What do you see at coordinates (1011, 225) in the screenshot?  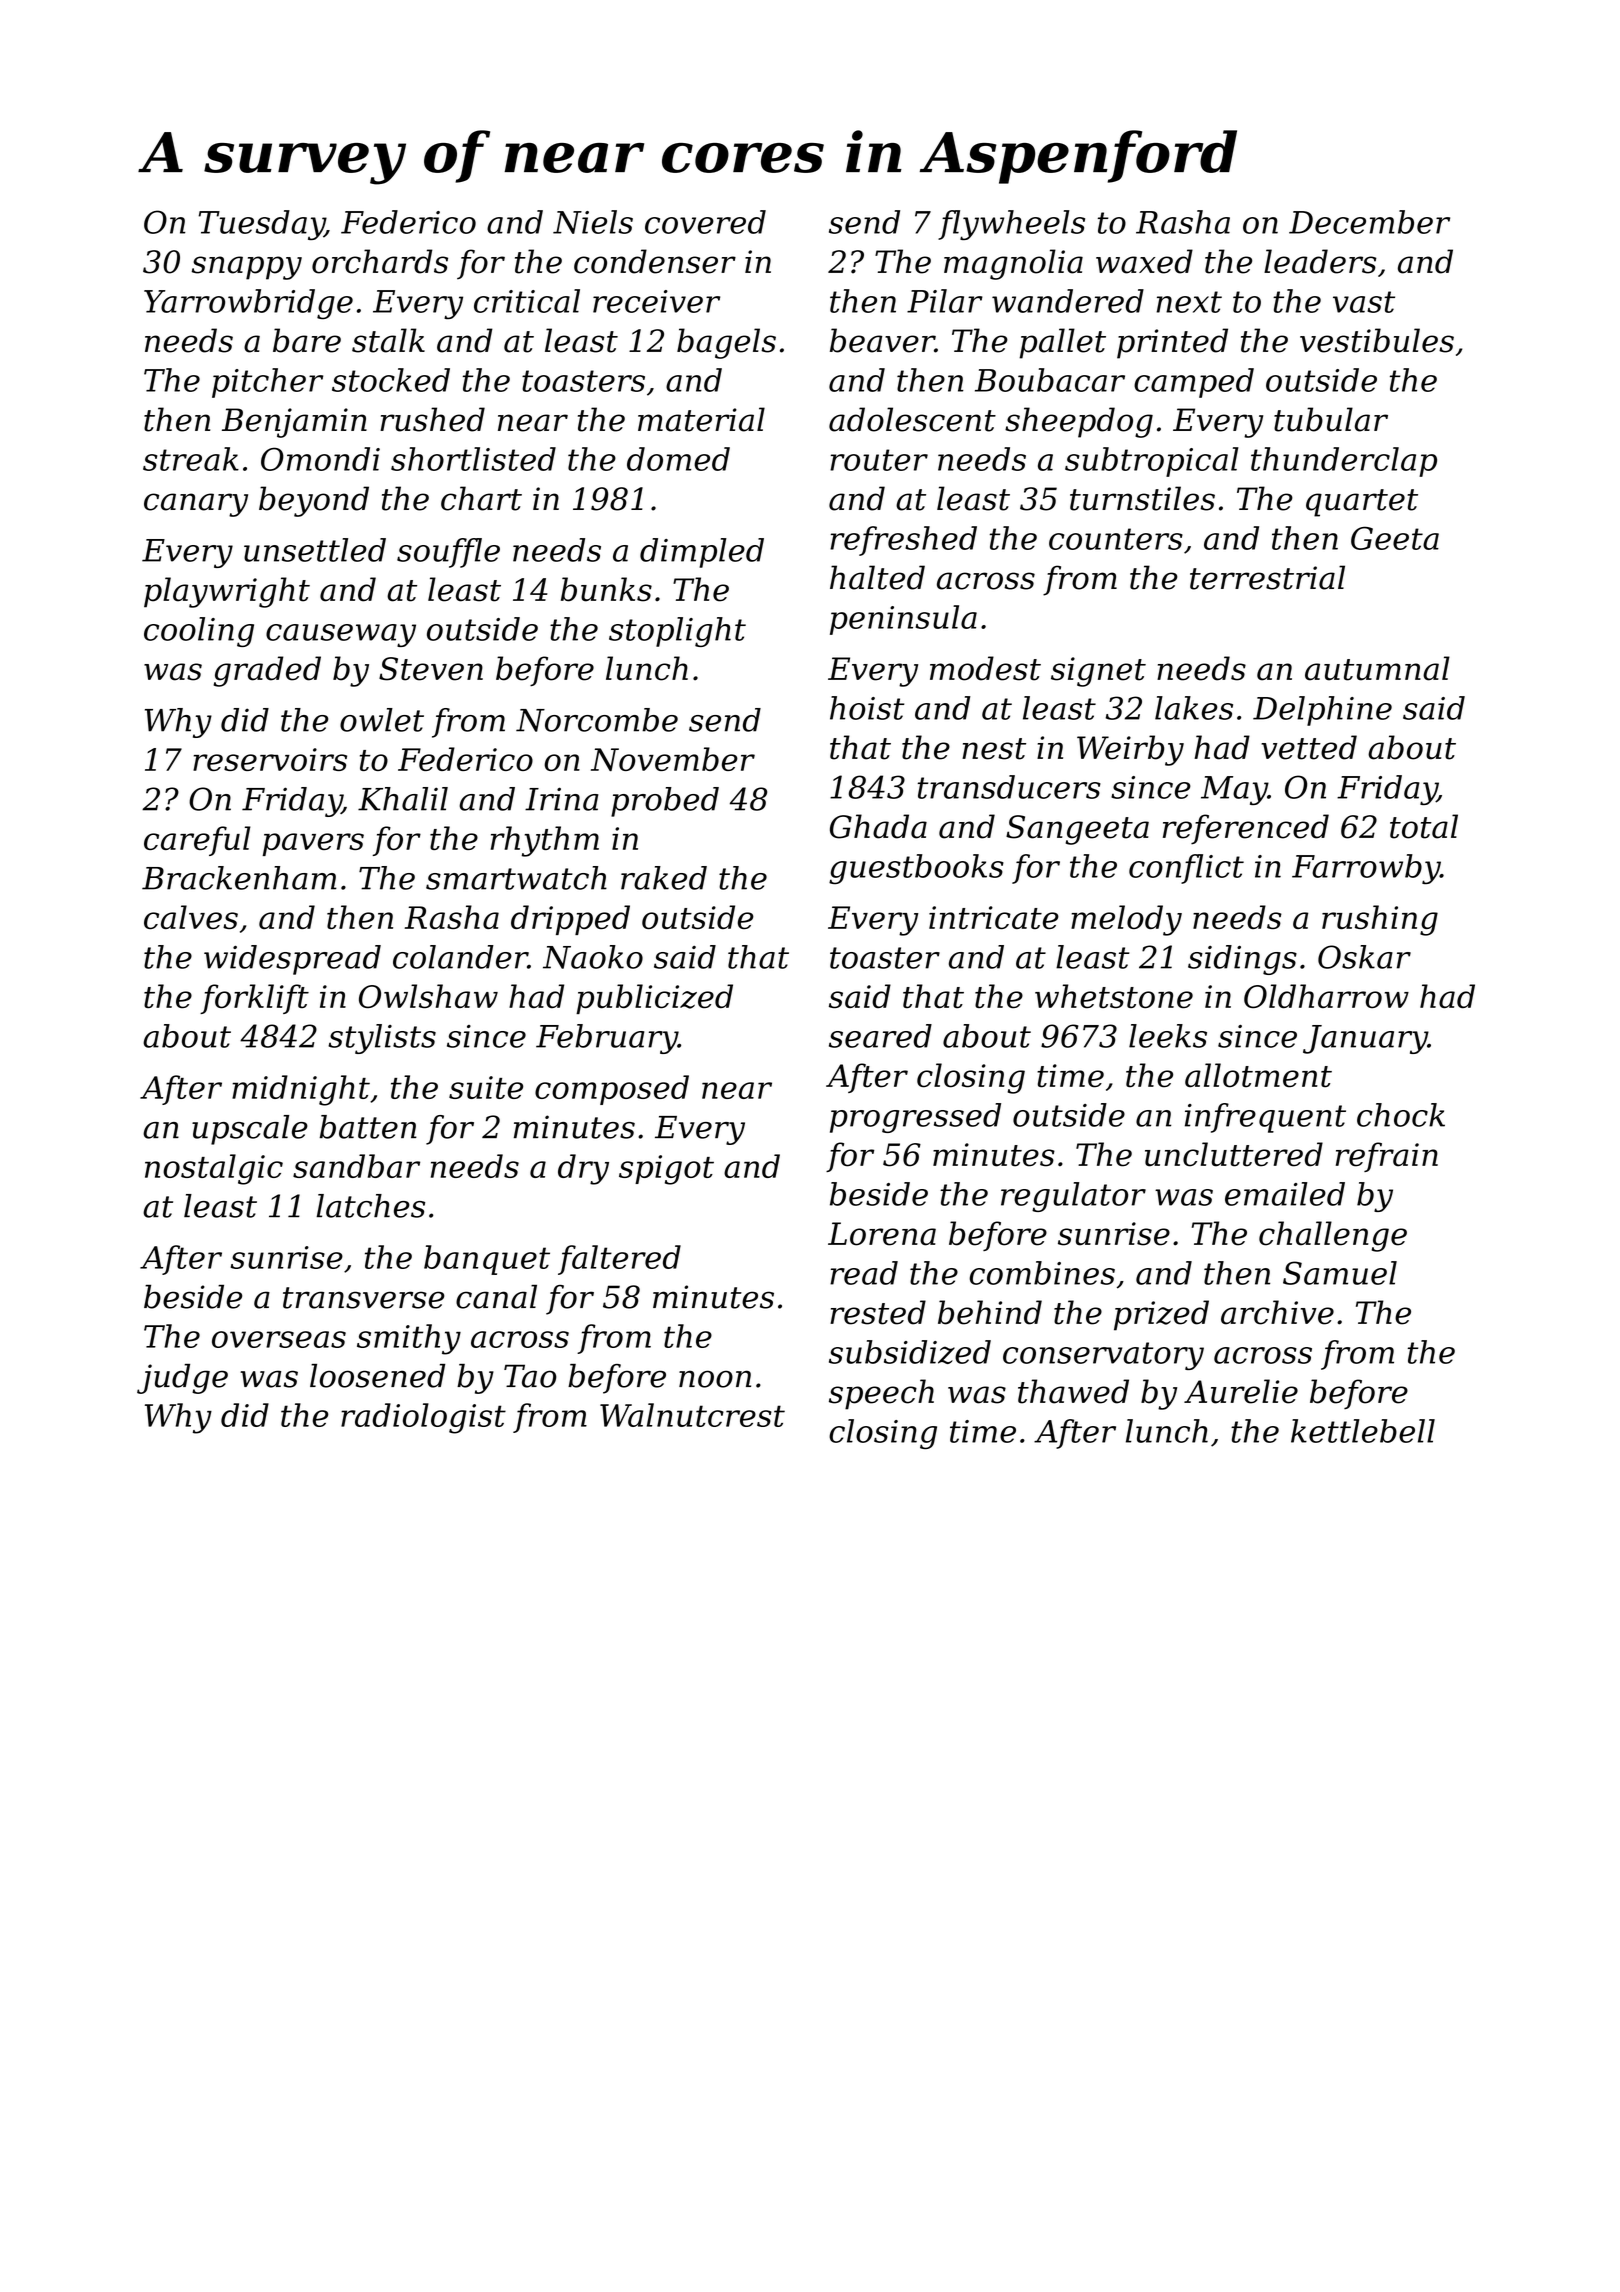 I see `flywheels` at bounding box center [1011, 225].
